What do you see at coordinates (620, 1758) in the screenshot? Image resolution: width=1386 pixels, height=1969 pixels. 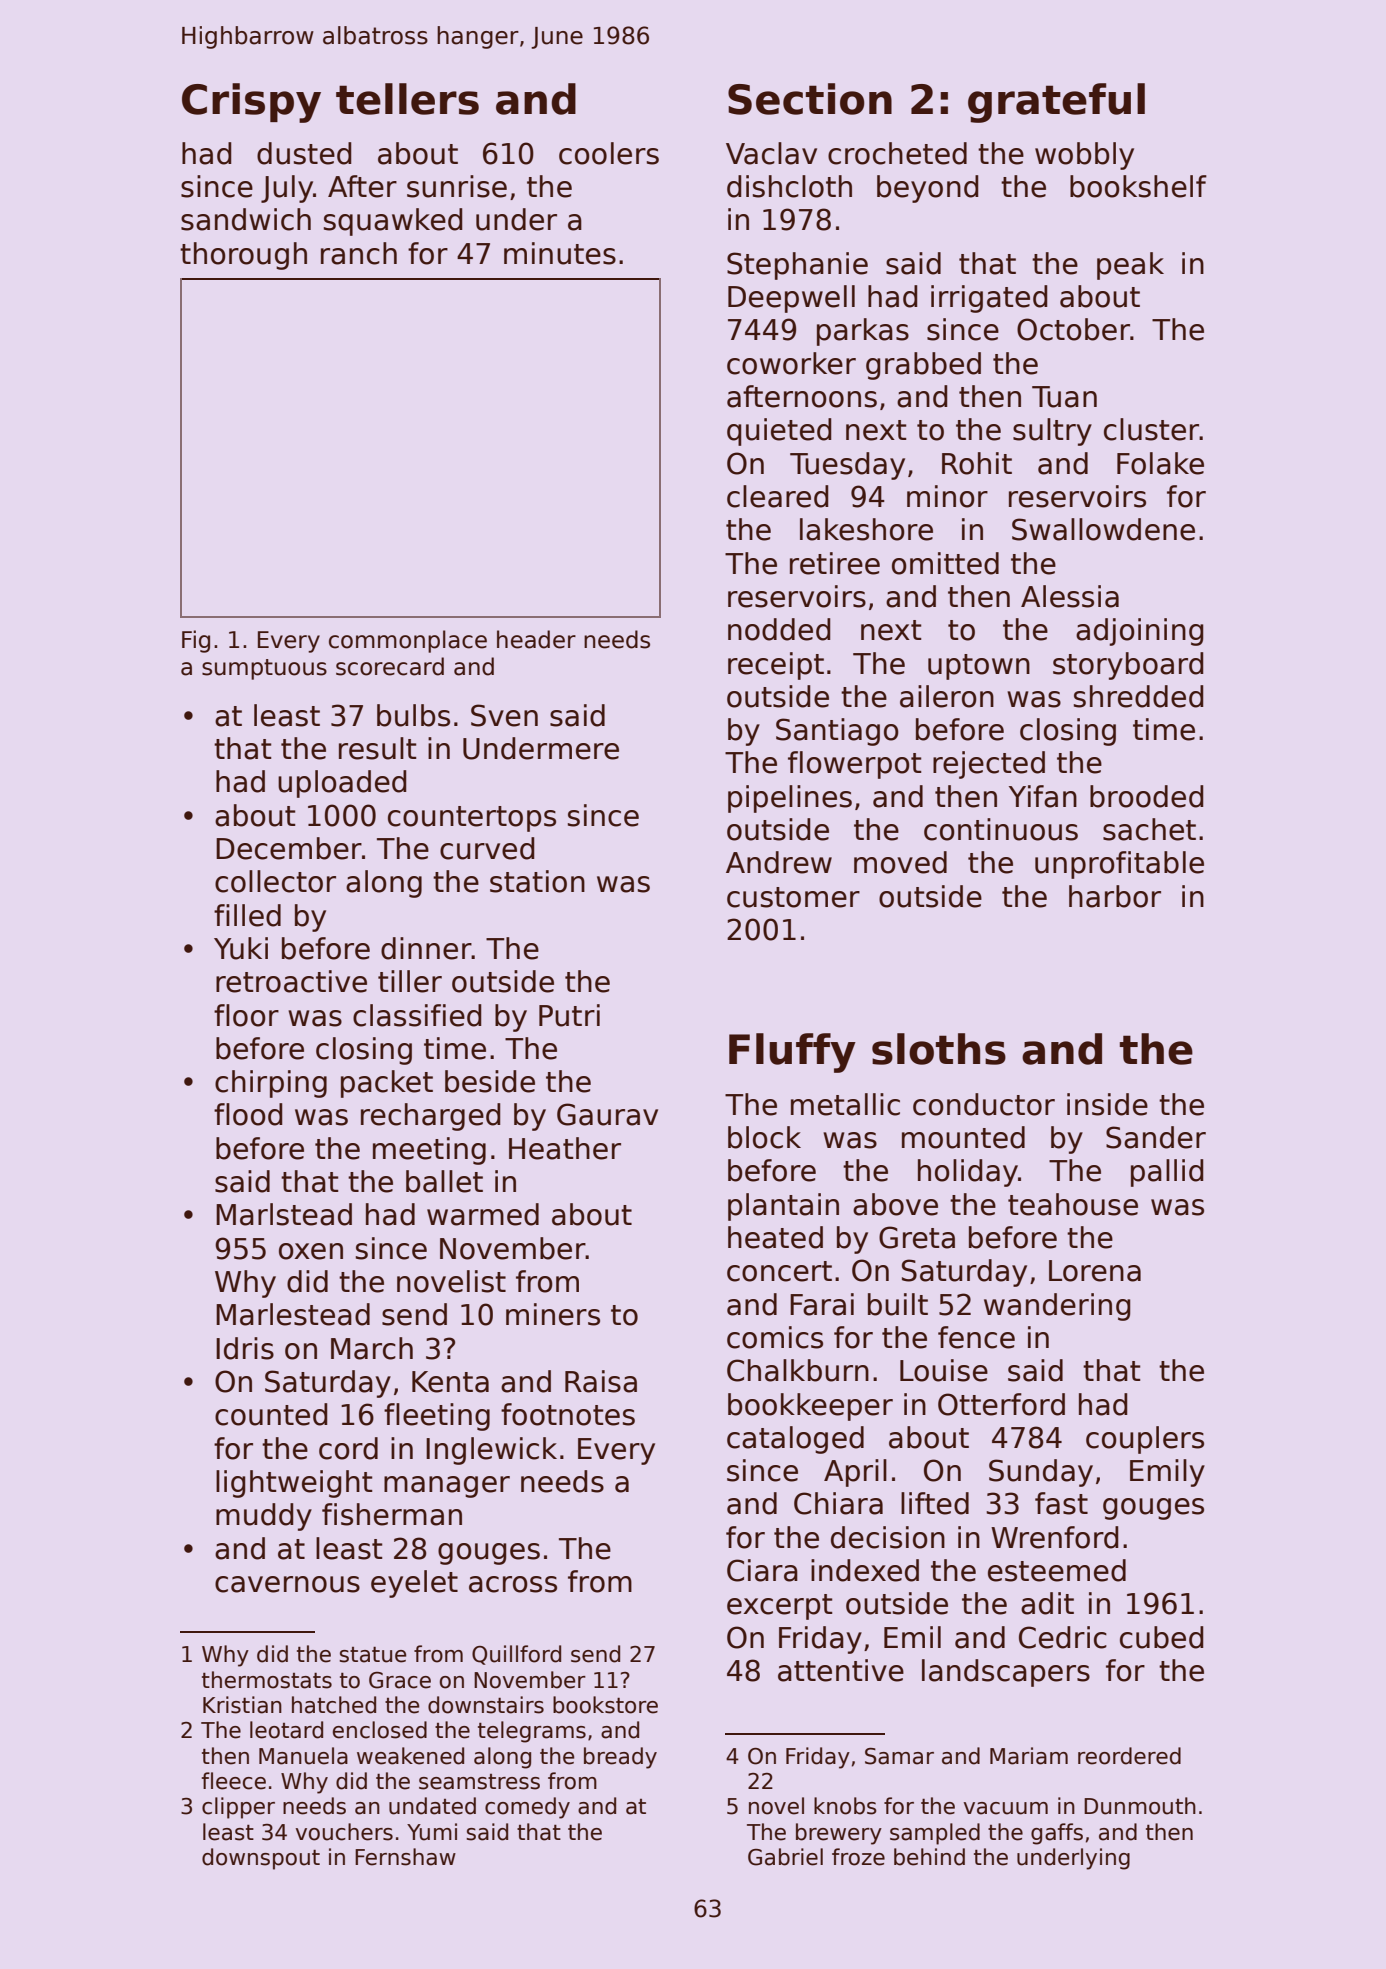 I see `bready` at bounding box center [620, 1758].
